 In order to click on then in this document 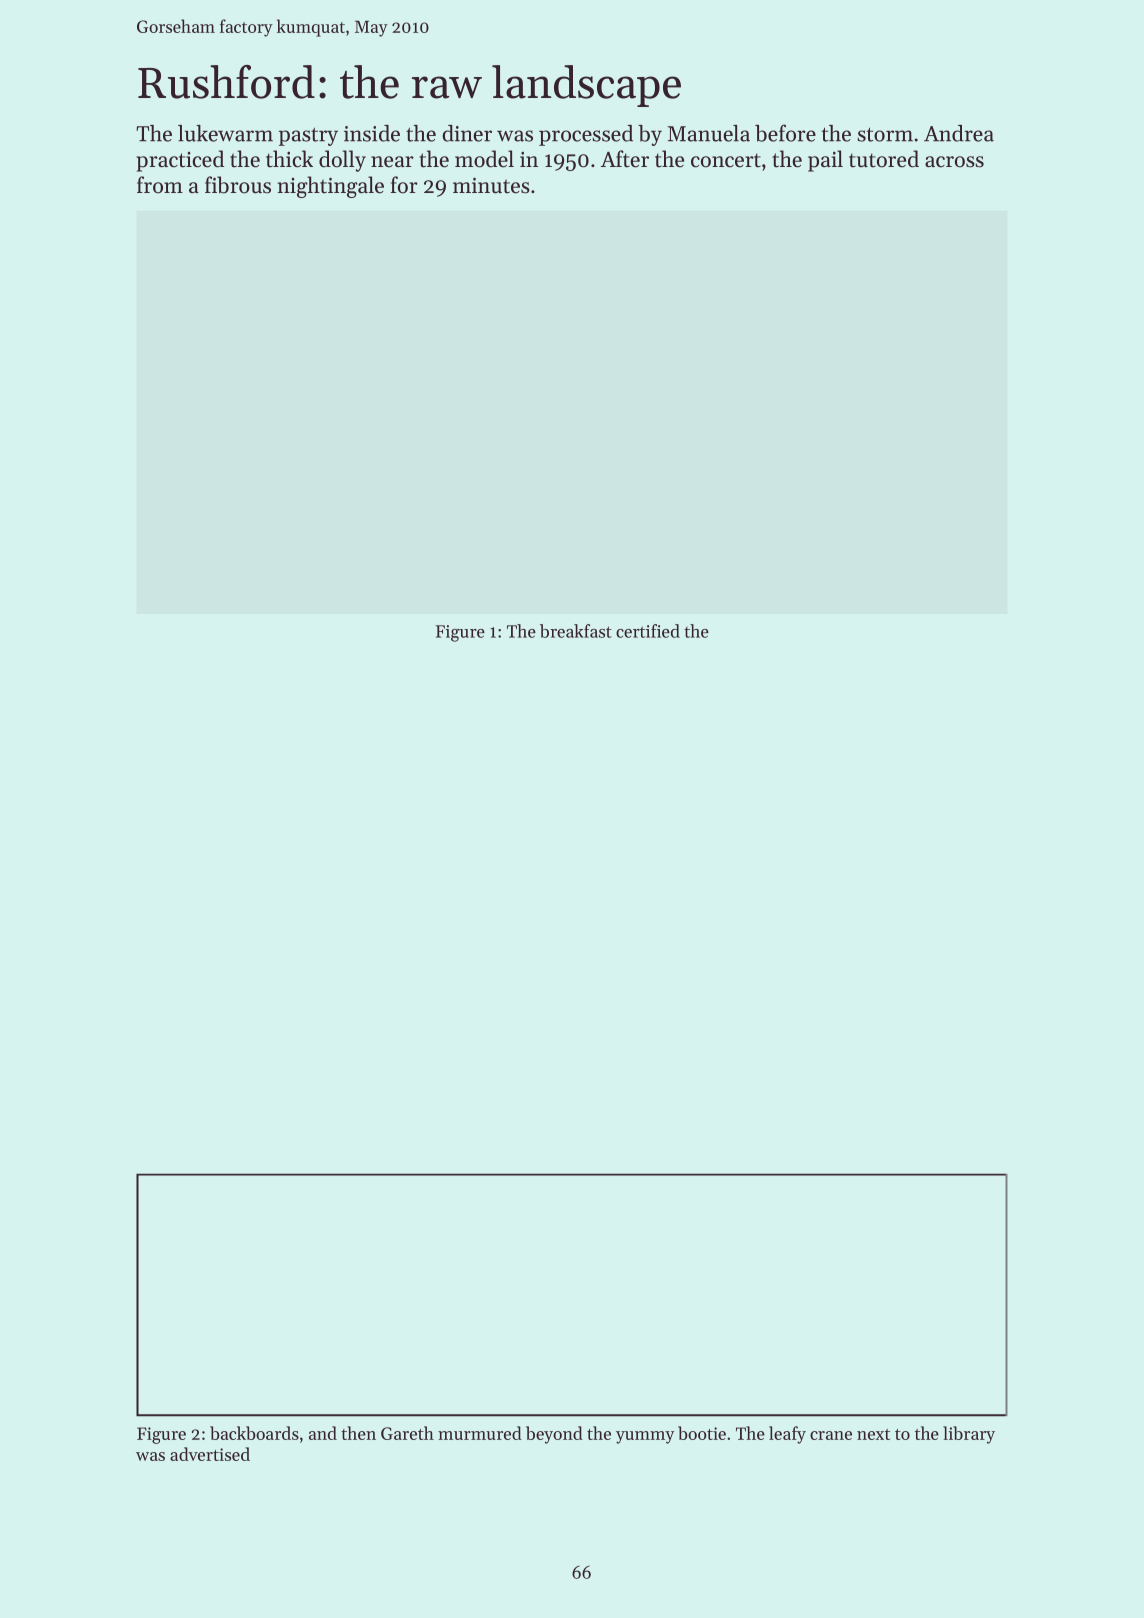, I will do `click(358, 1433)`.
